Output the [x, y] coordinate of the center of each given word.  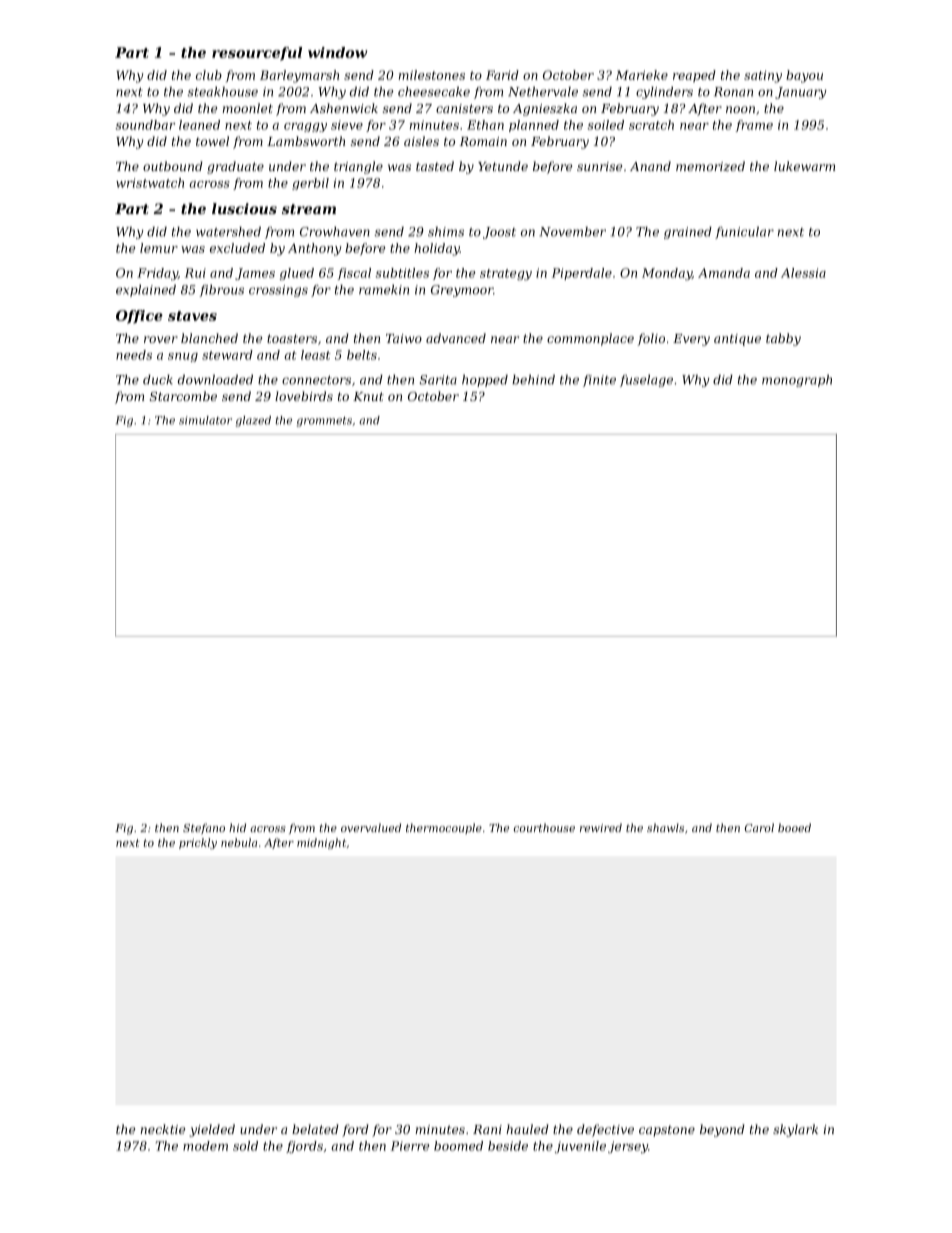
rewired [601, 827]
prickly [198, 843]
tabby [783, 339]
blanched [209, 338]
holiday [437, 249]
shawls [665, 827]
